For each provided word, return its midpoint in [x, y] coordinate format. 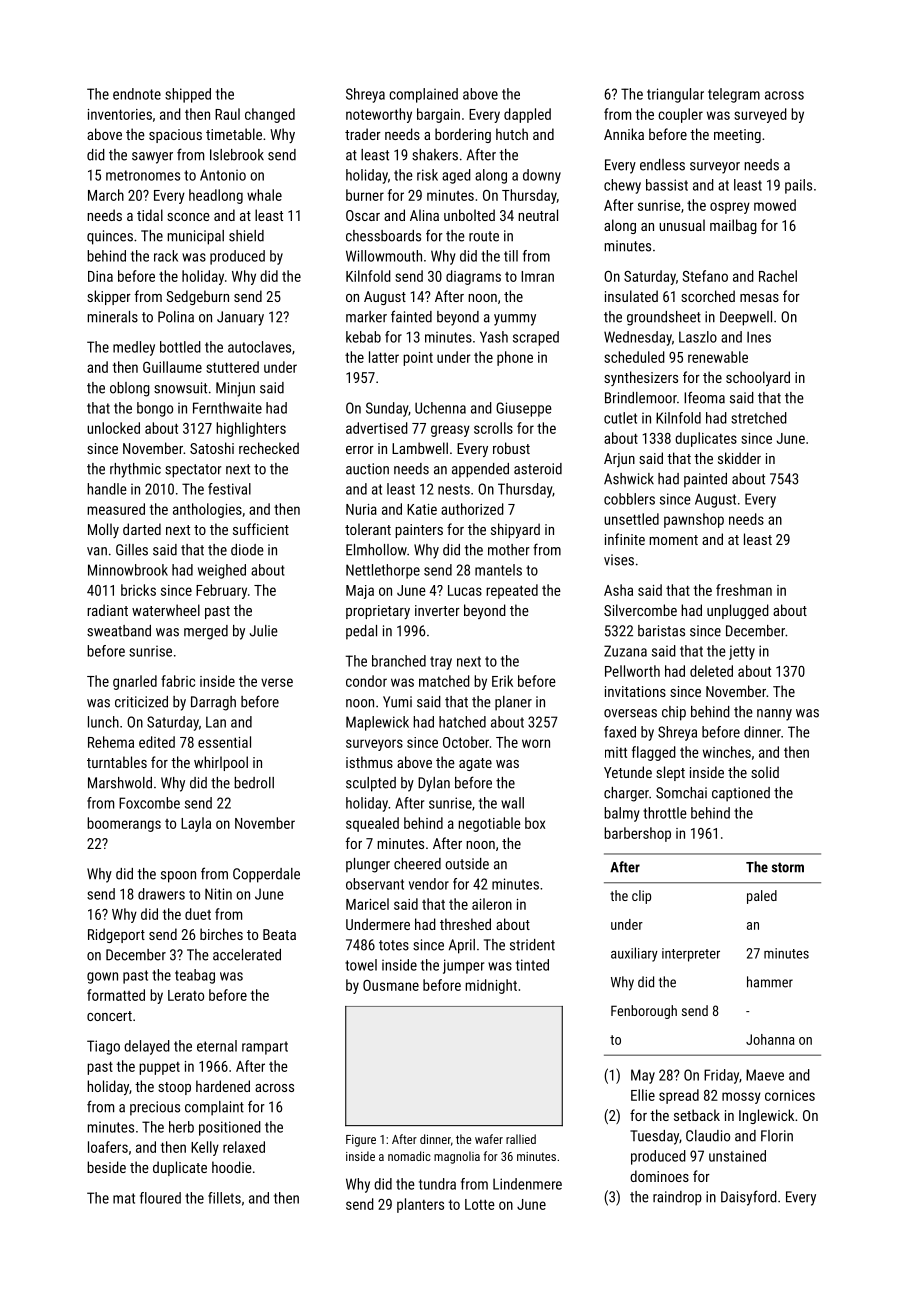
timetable [234, 134]
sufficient [261, 529]
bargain [438, 115]
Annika [624, 134]
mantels [498, 570]
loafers [108, 1147]
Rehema [111, 742]
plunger [368, 865]
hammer [770, 982]
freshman [744, 590]
